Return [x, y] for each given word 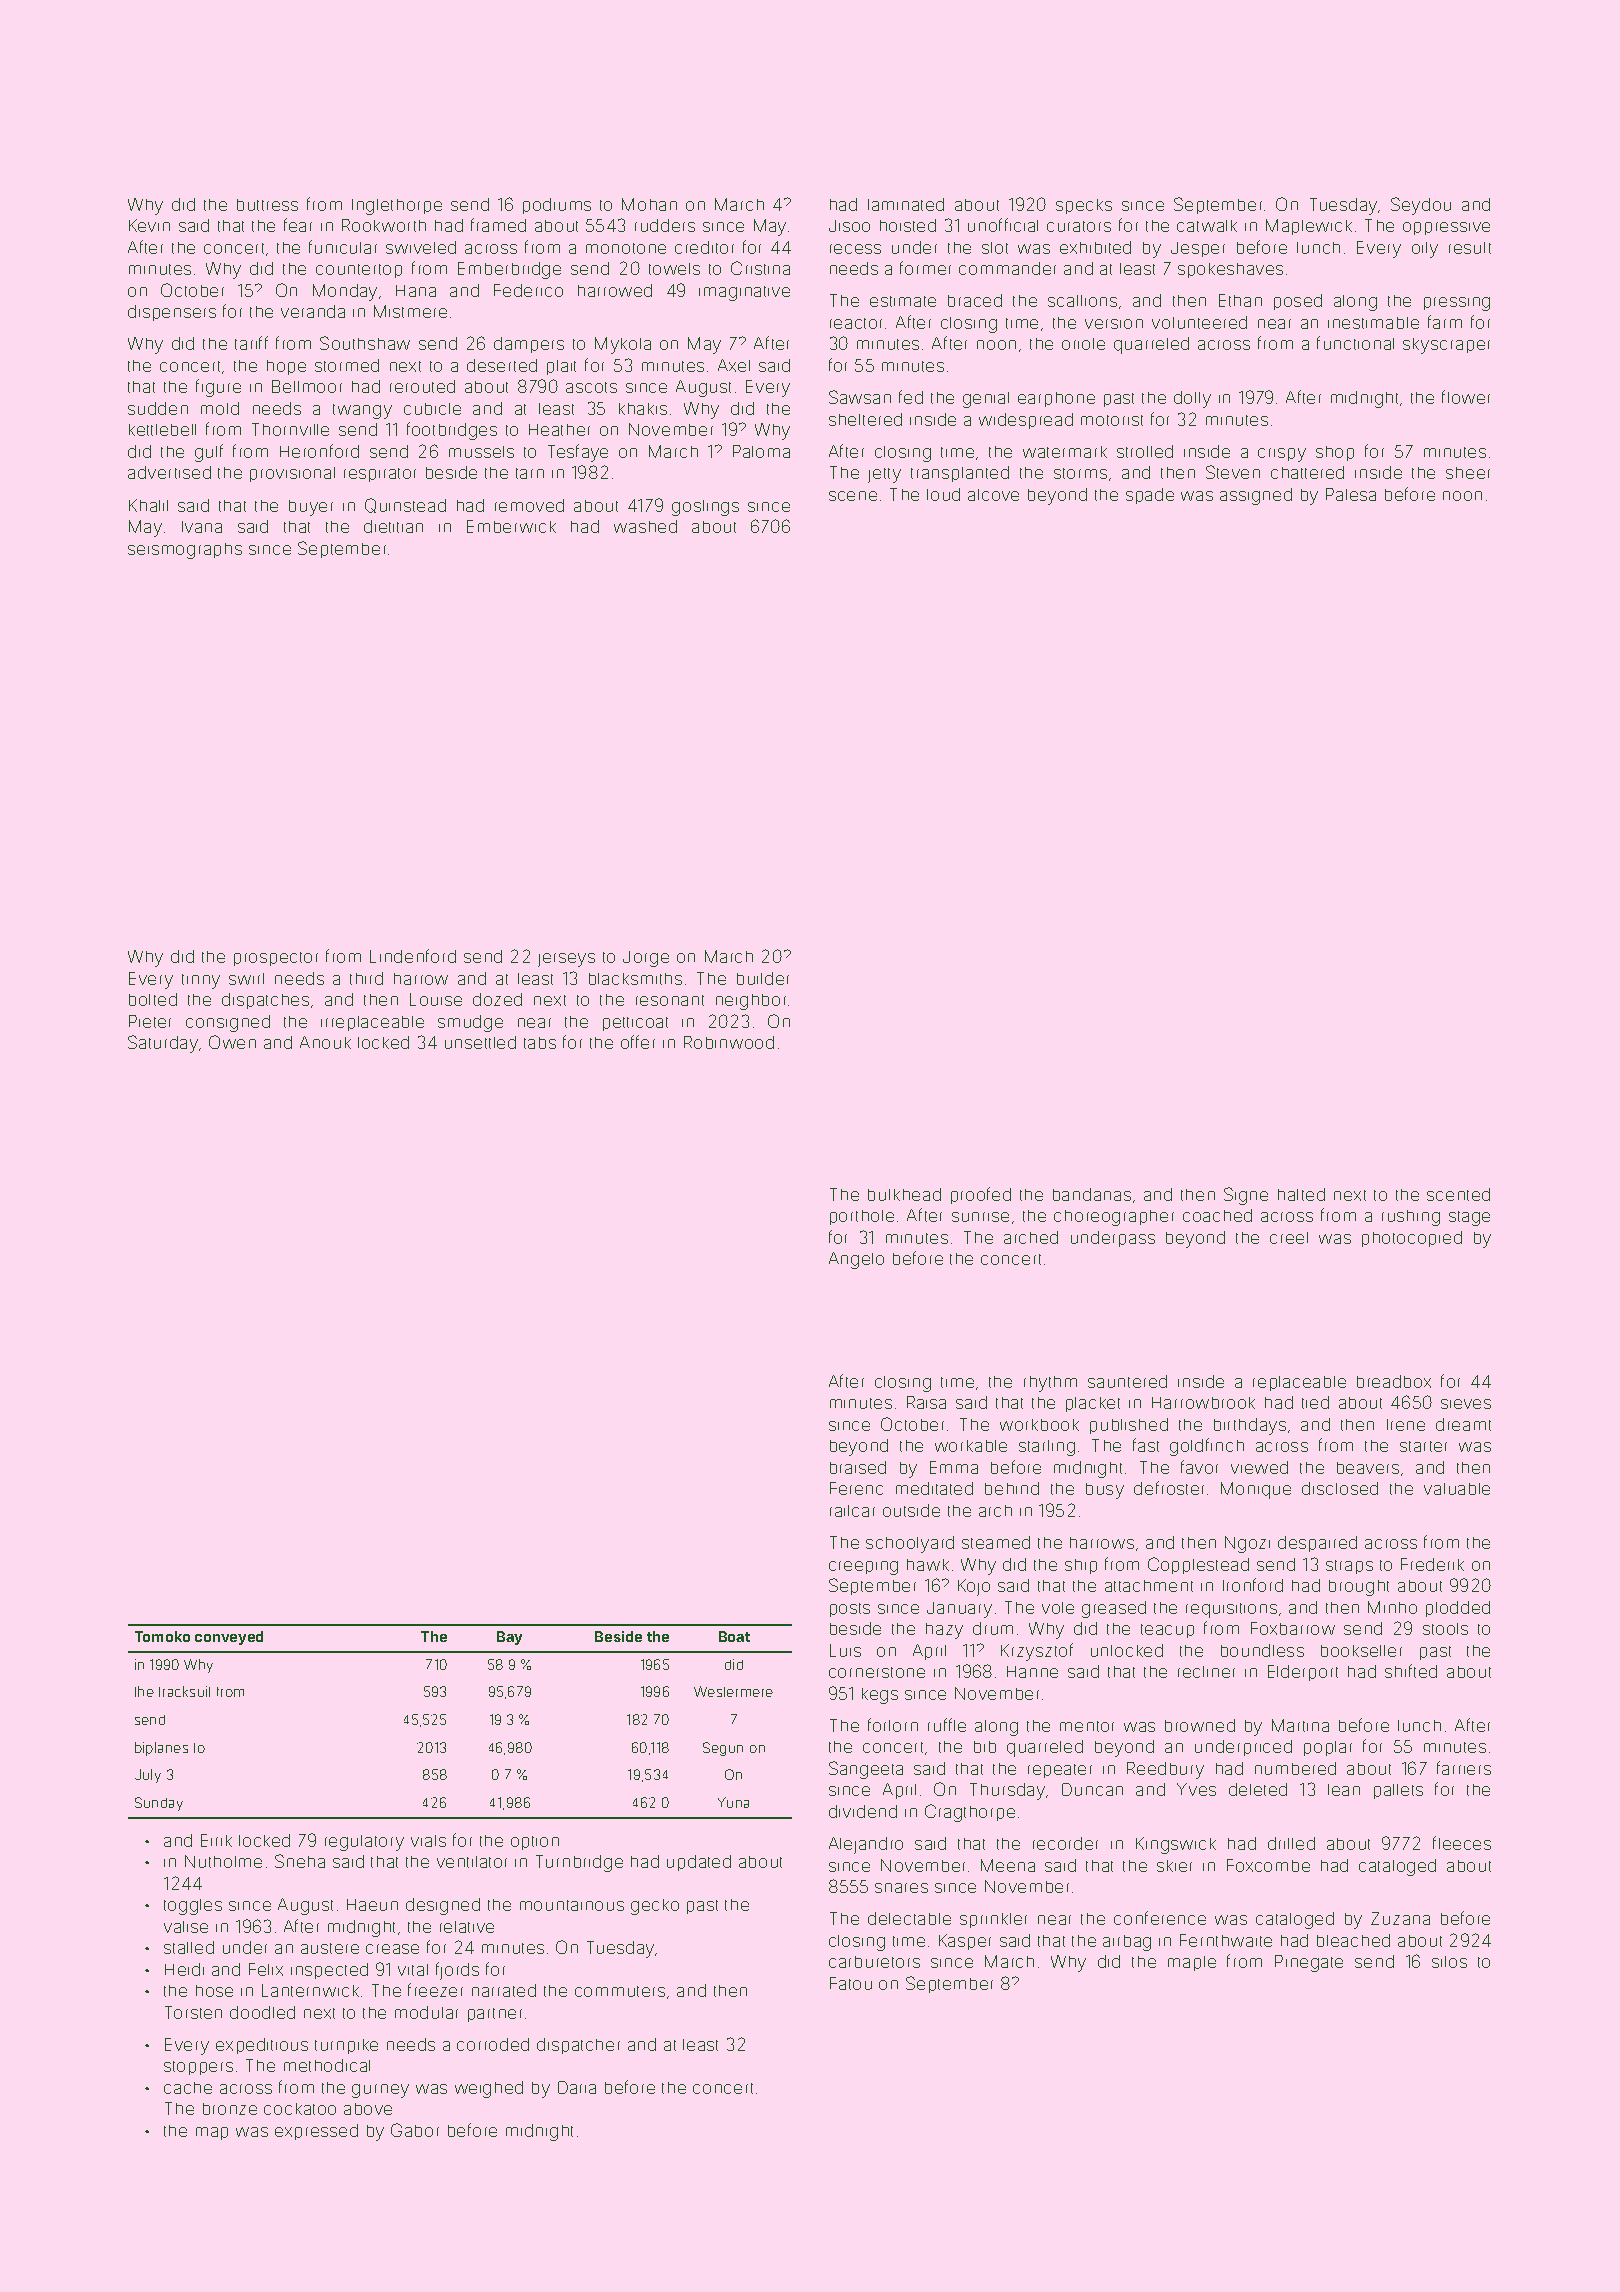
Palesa [1351, 494]
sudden [158, 408]
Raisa [926, 1402]
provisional [292, 474]
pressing [1457, 304]
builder [763, 978]
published [1129, 1426]
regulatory [364, 1843]
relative [467, 1927]
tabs [540, 1043]
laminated [906, 204]
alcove [993, 495]
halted [1301, 1194]
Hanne [1032, 1672]
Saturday [163, 1044]
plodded [1458, 1609]
